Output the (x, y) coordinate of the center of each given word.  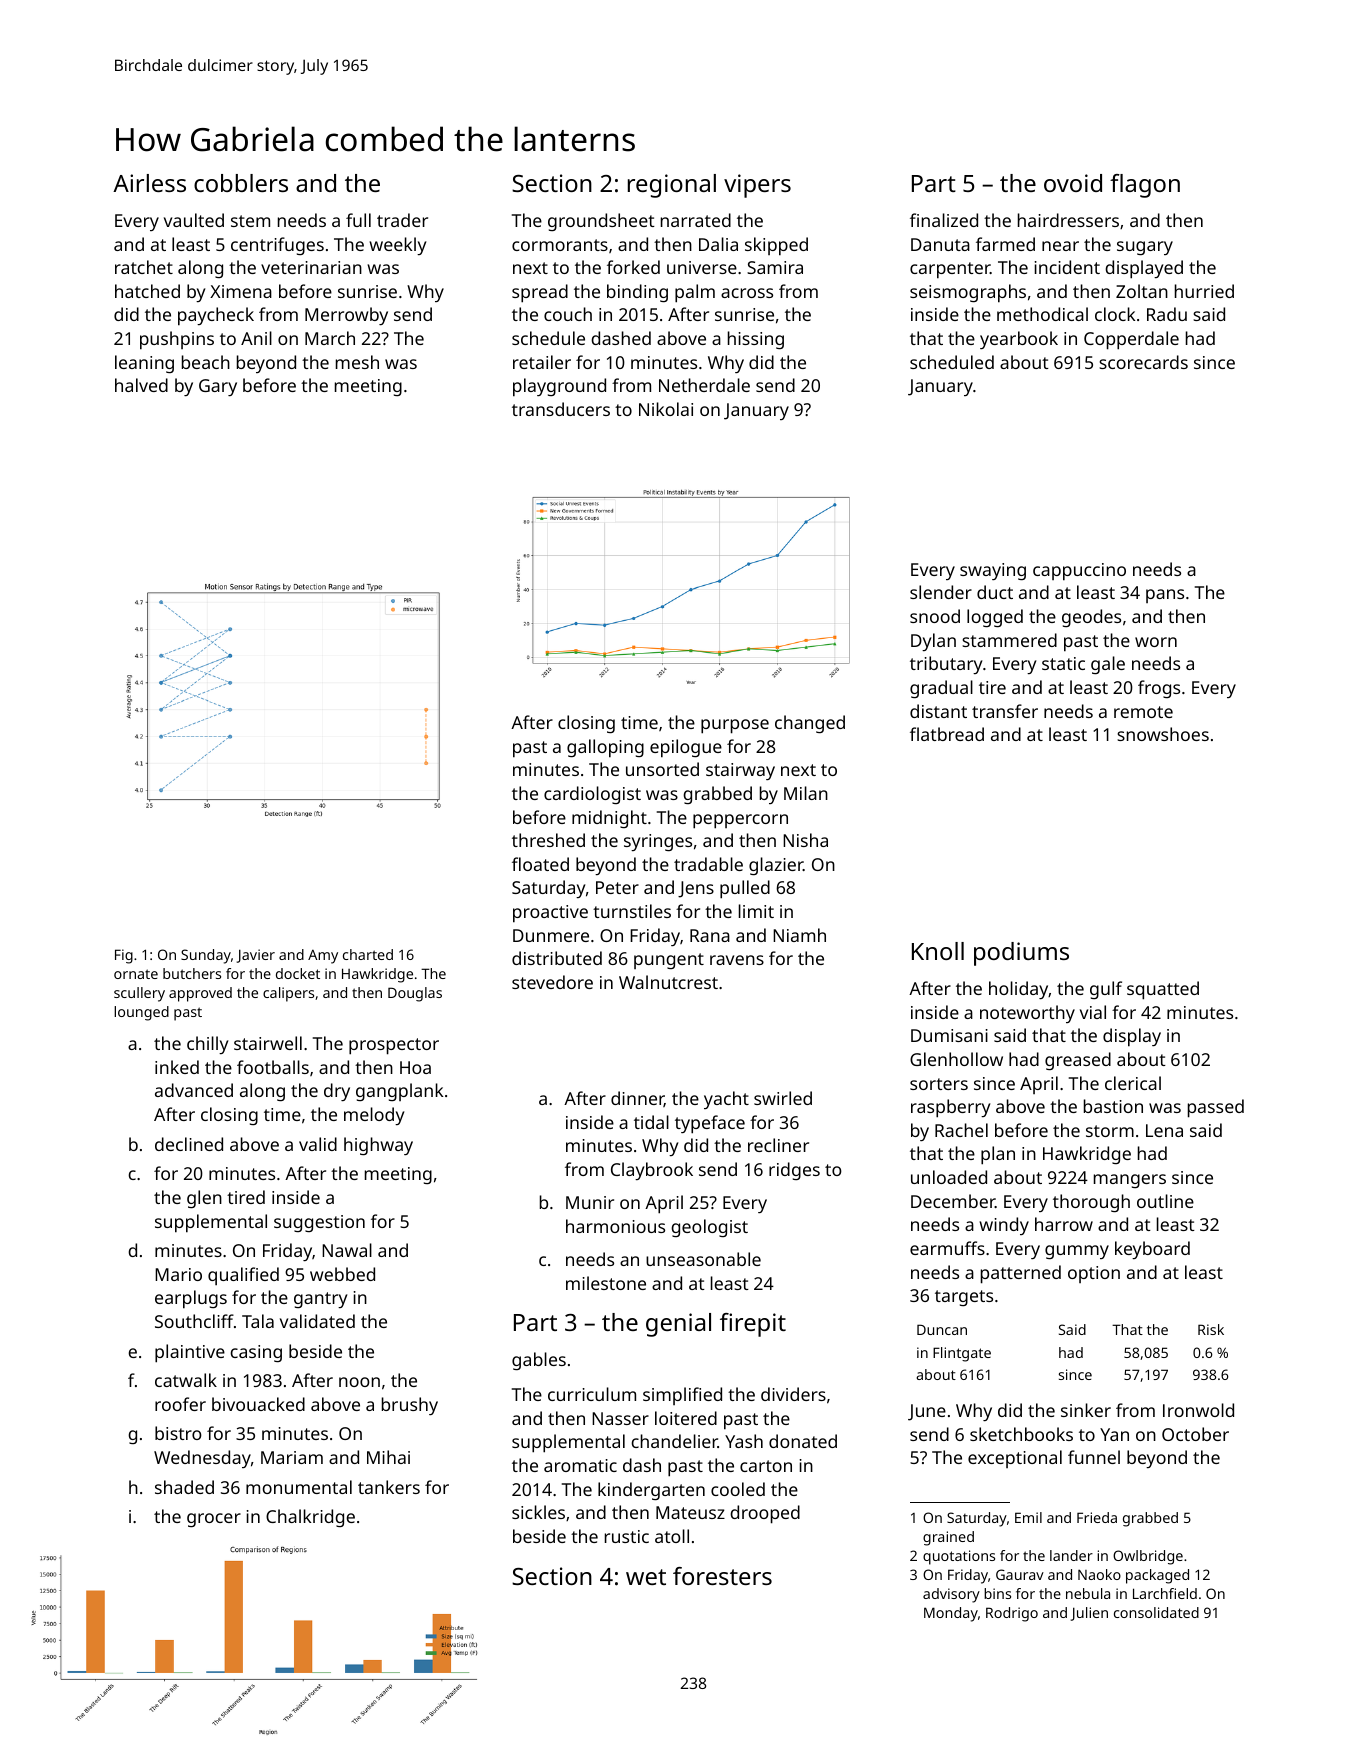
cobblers (241, 183)
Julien (1089, 1614)
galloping (605, 748)
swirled (783, 1098)
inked (177, 1067)
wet (646, 1577)
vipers (757, 186)
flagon (1145, 186)
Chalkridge (310, 1518)
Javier (256, 956)
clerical (1133, 1083)
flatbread (947, 734)
